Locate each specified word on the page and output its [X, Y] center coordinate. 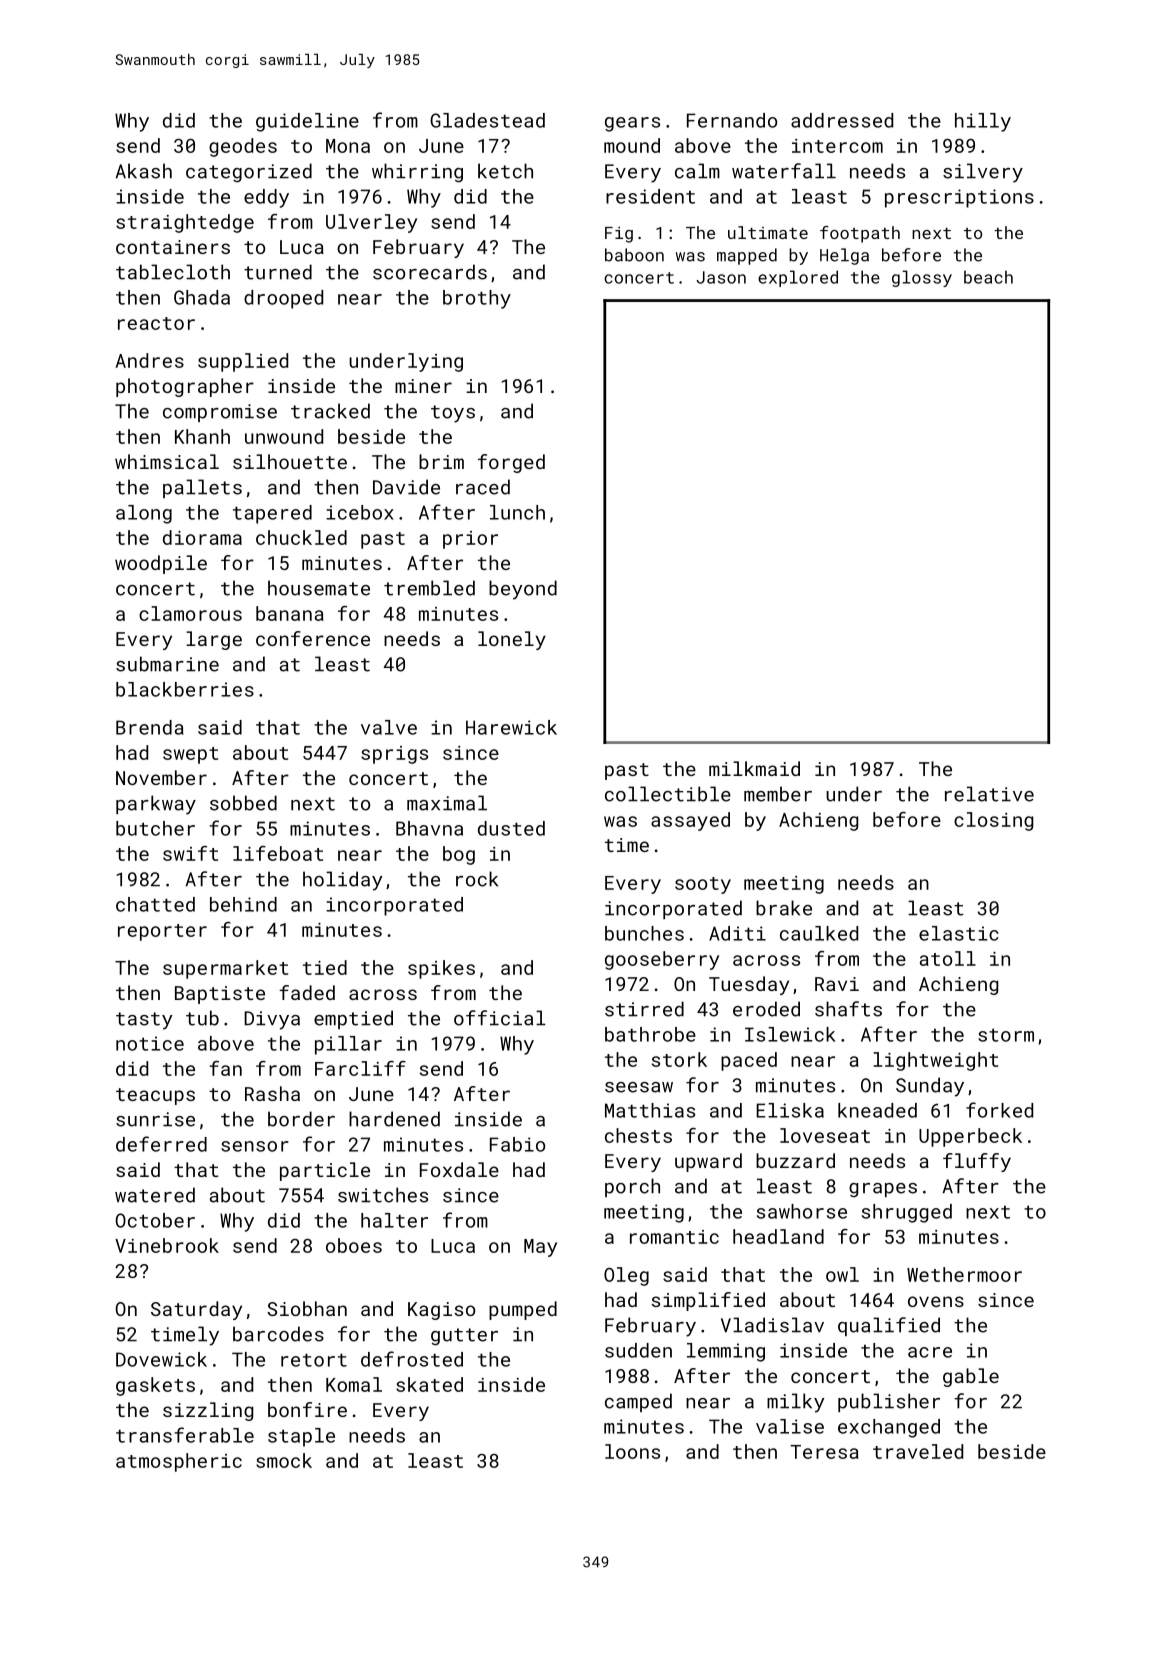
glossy [922, 278]
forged [511, 463]
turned [278, 272]
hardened [394, 1119]
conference [313, 638]
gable [971, 1377]
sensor [255, 1146]
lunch [517, 512]
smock [284, 1460]
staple [301, 1437]
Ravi [837, 984]
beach [988, 277]
